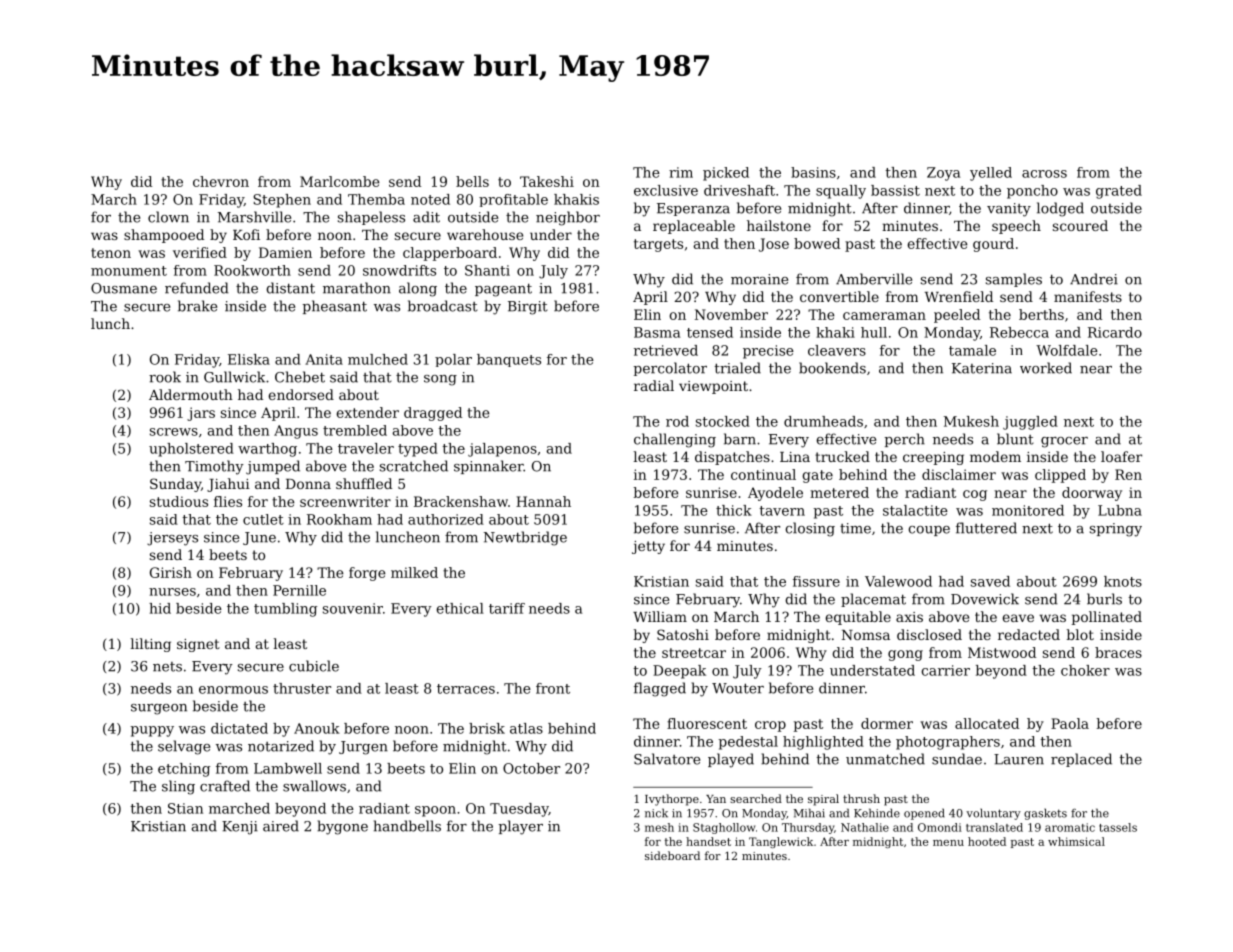 Image resolution: width=1233 pixels, height=952 pixels. Describe the element at coordinates (221, 181) in the image. I see `chevron` at that location.
